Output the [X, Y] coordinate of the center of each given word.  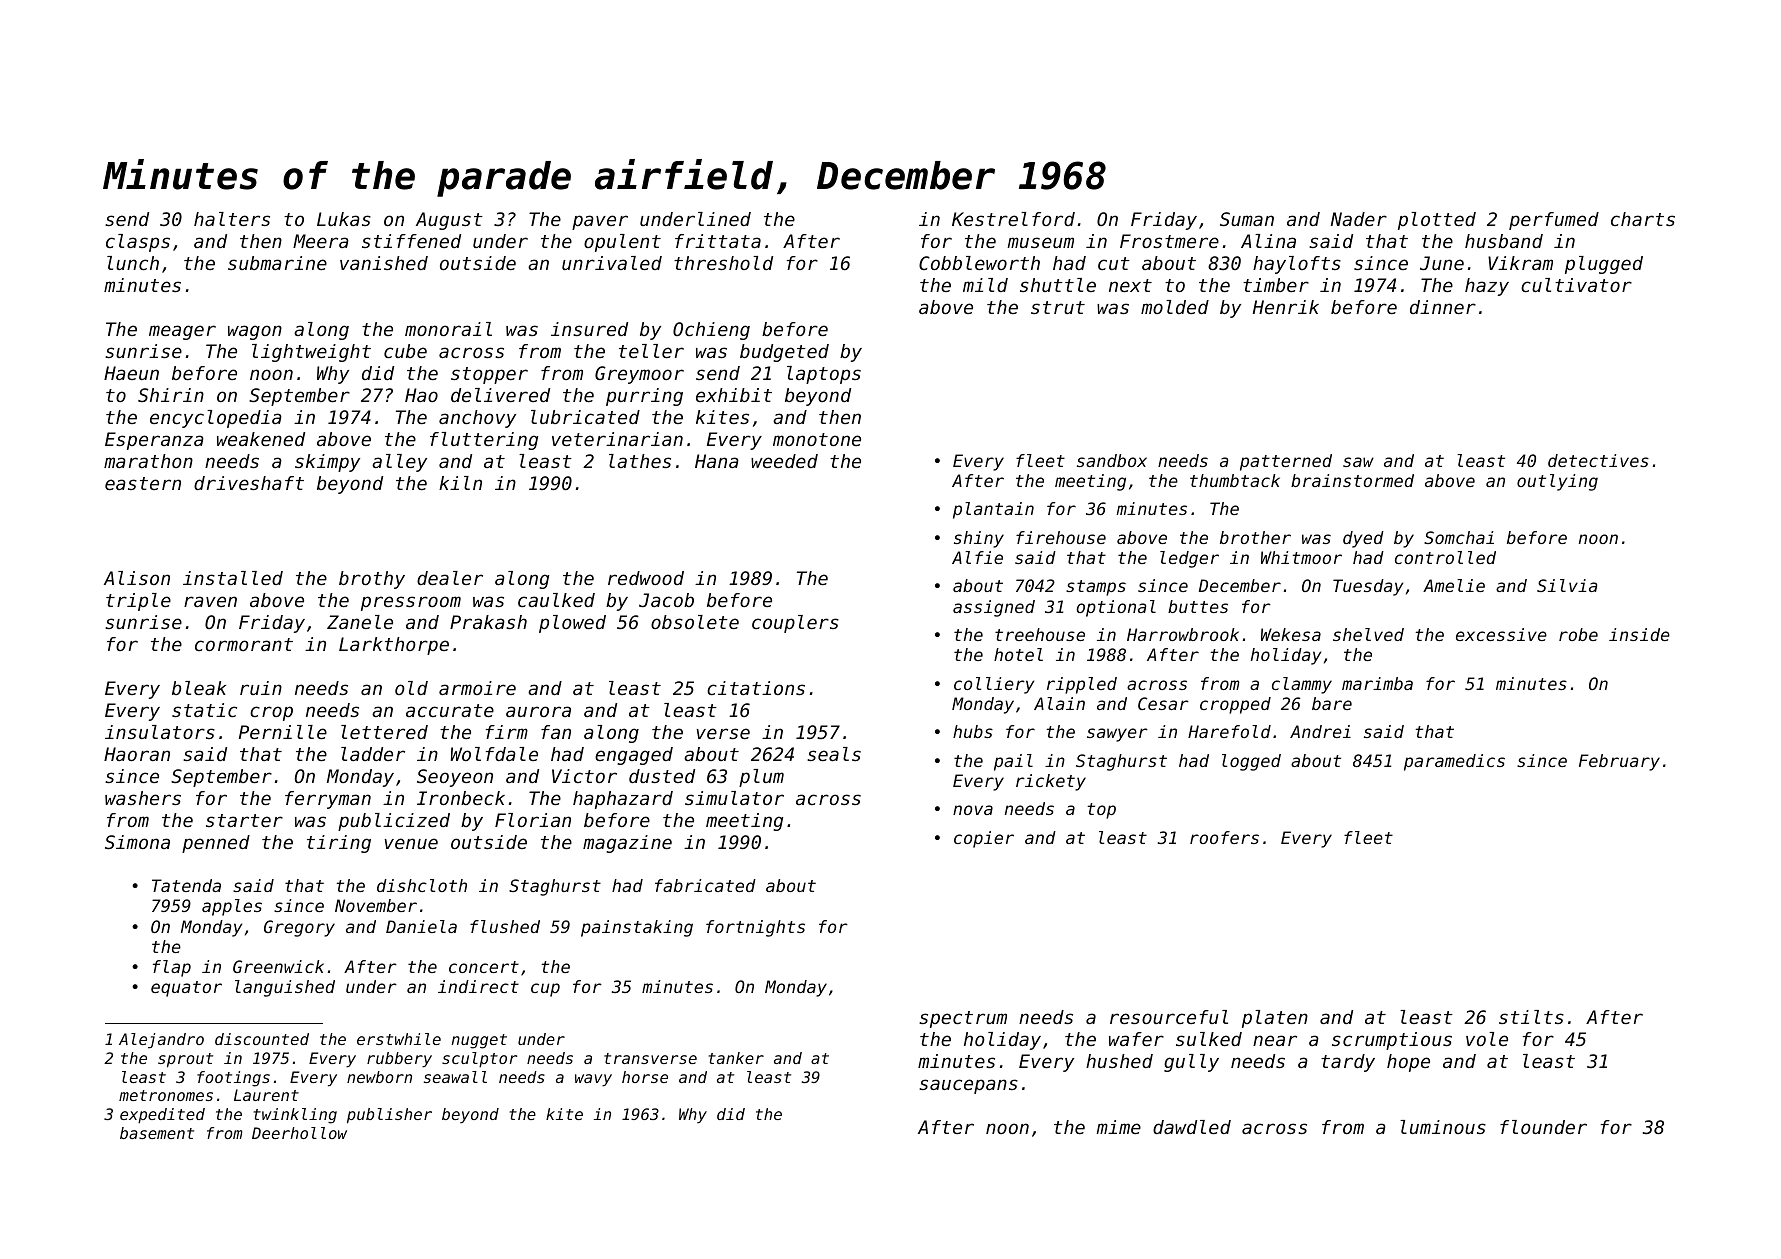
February [1619, 762]
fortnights [755, 928]
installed [233, 578]
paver [600, 222]
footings [233, 1079]
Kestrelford [1013, 219]
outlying [1557, 482]
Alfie [977, 557]
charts [1643, 219]
